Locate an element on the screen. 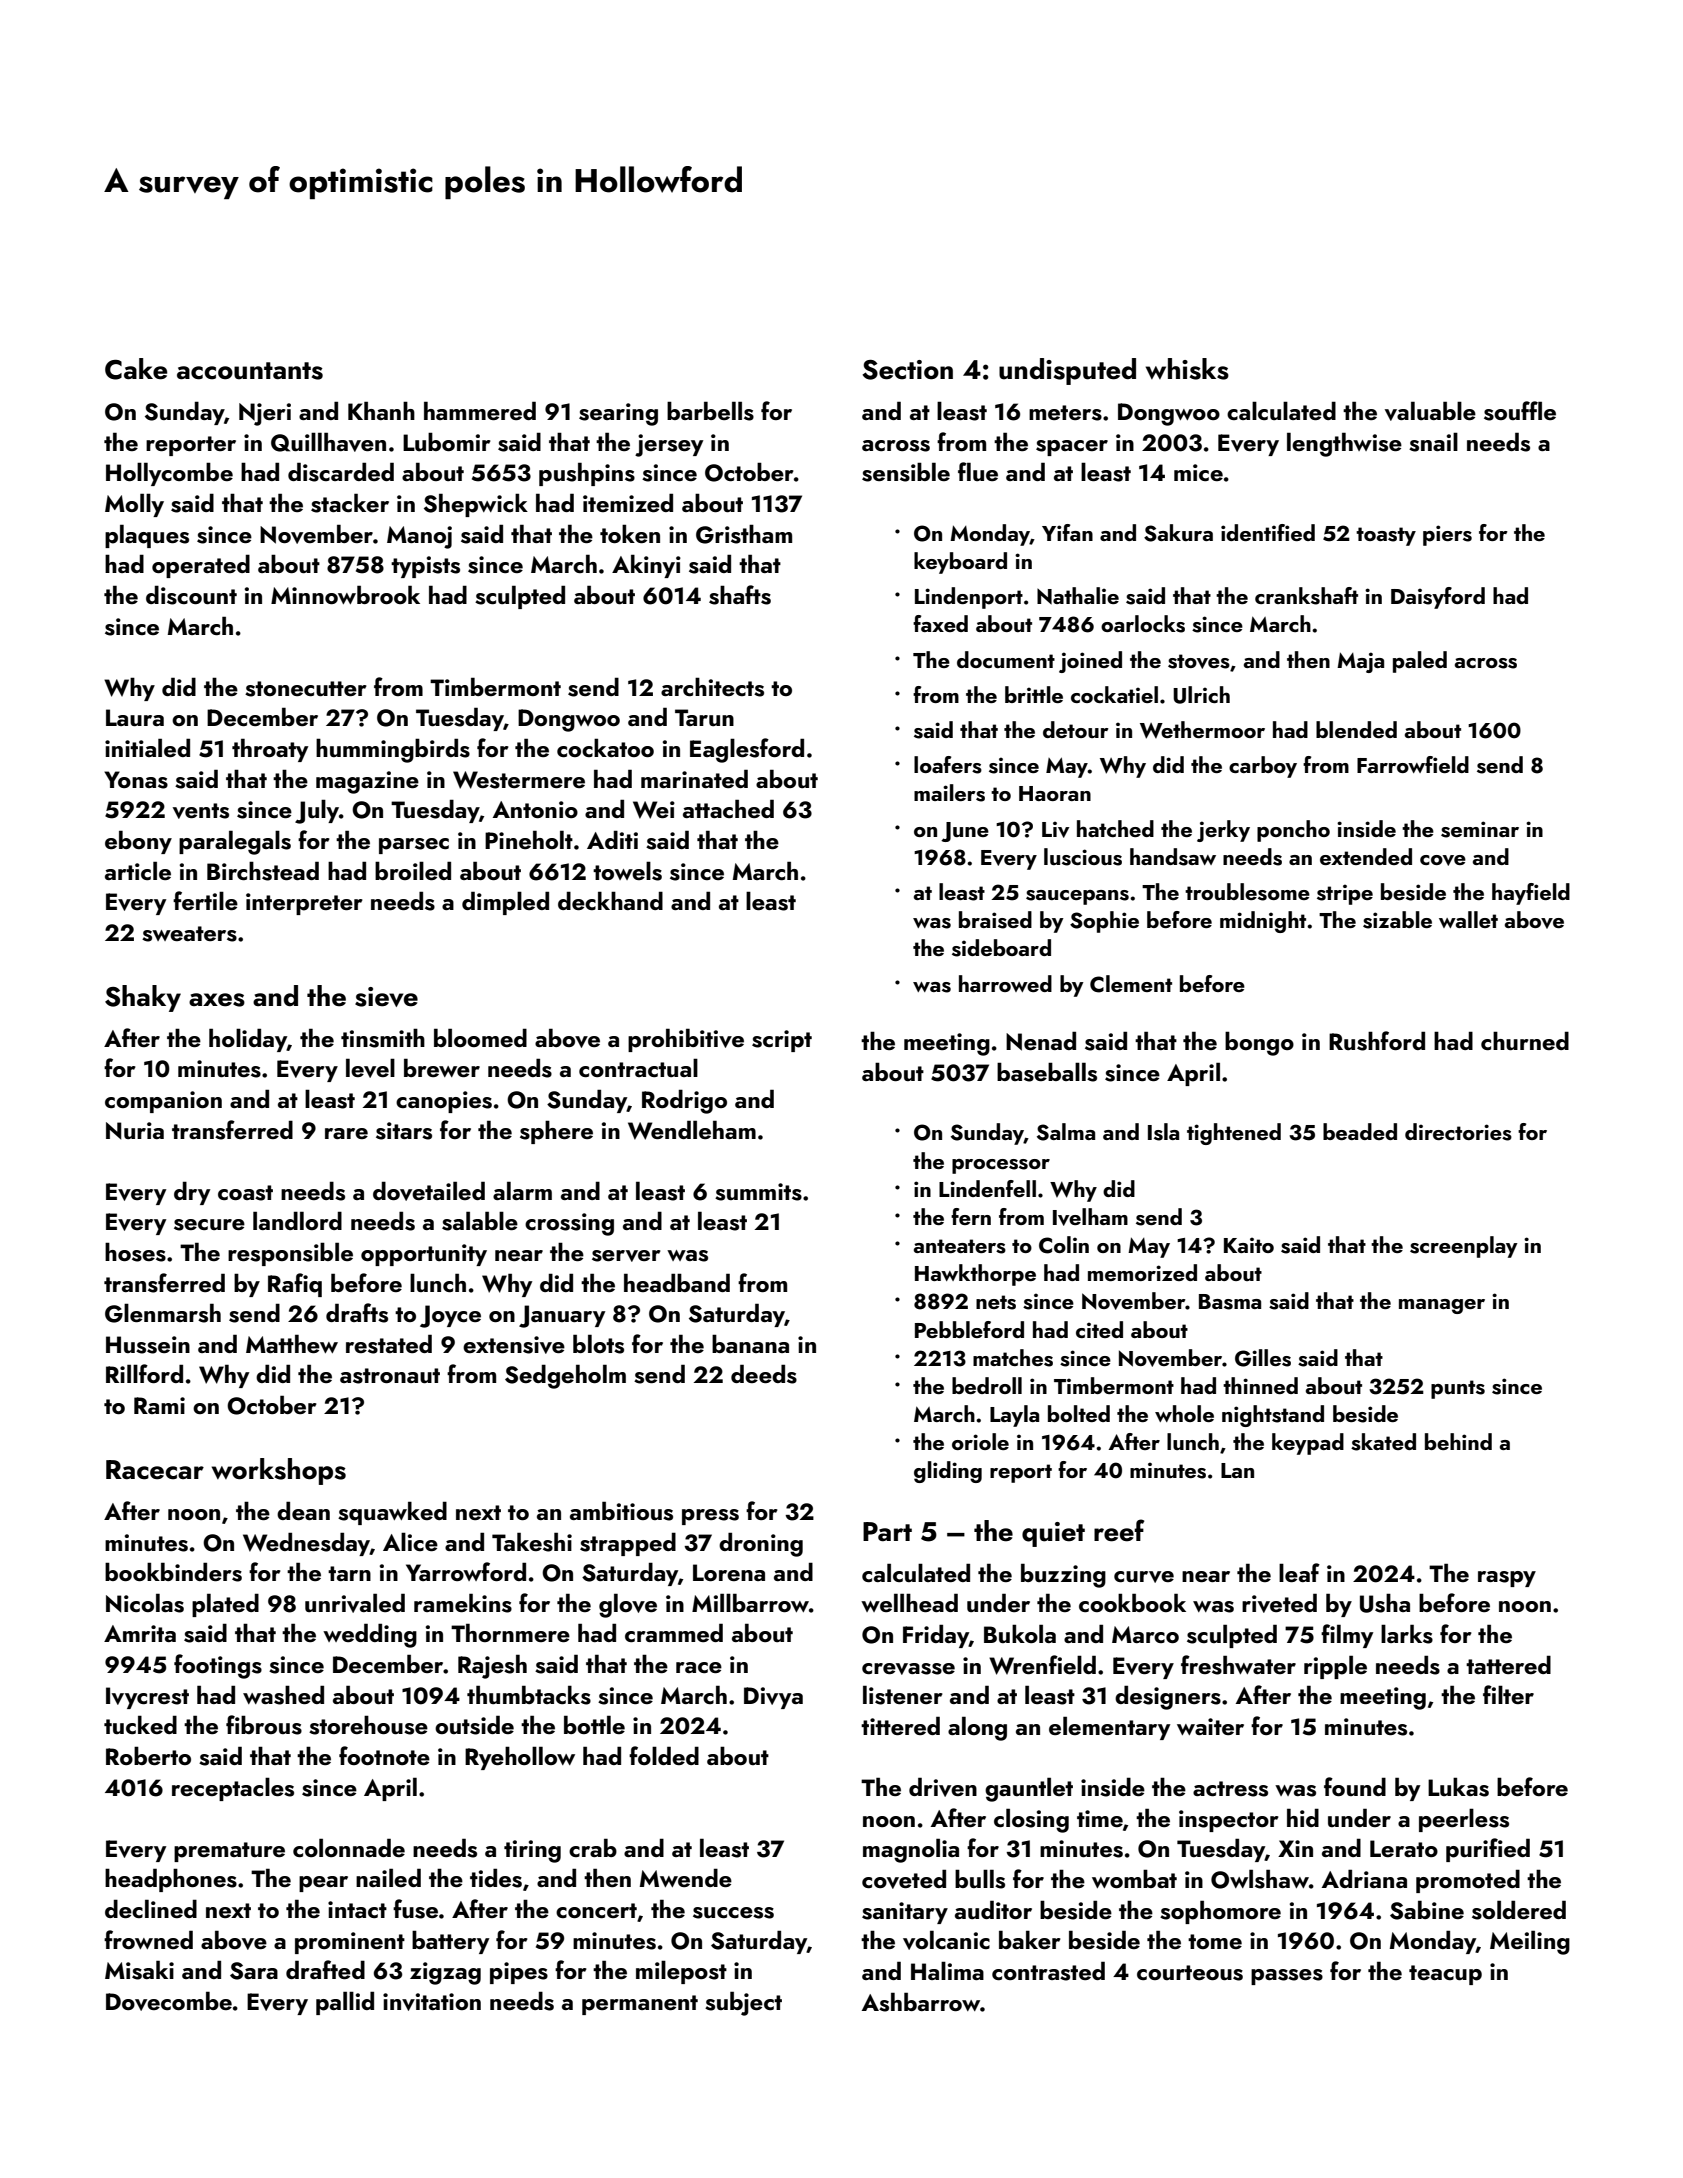  Lindenfell is located at coordinates (987, 1188).
